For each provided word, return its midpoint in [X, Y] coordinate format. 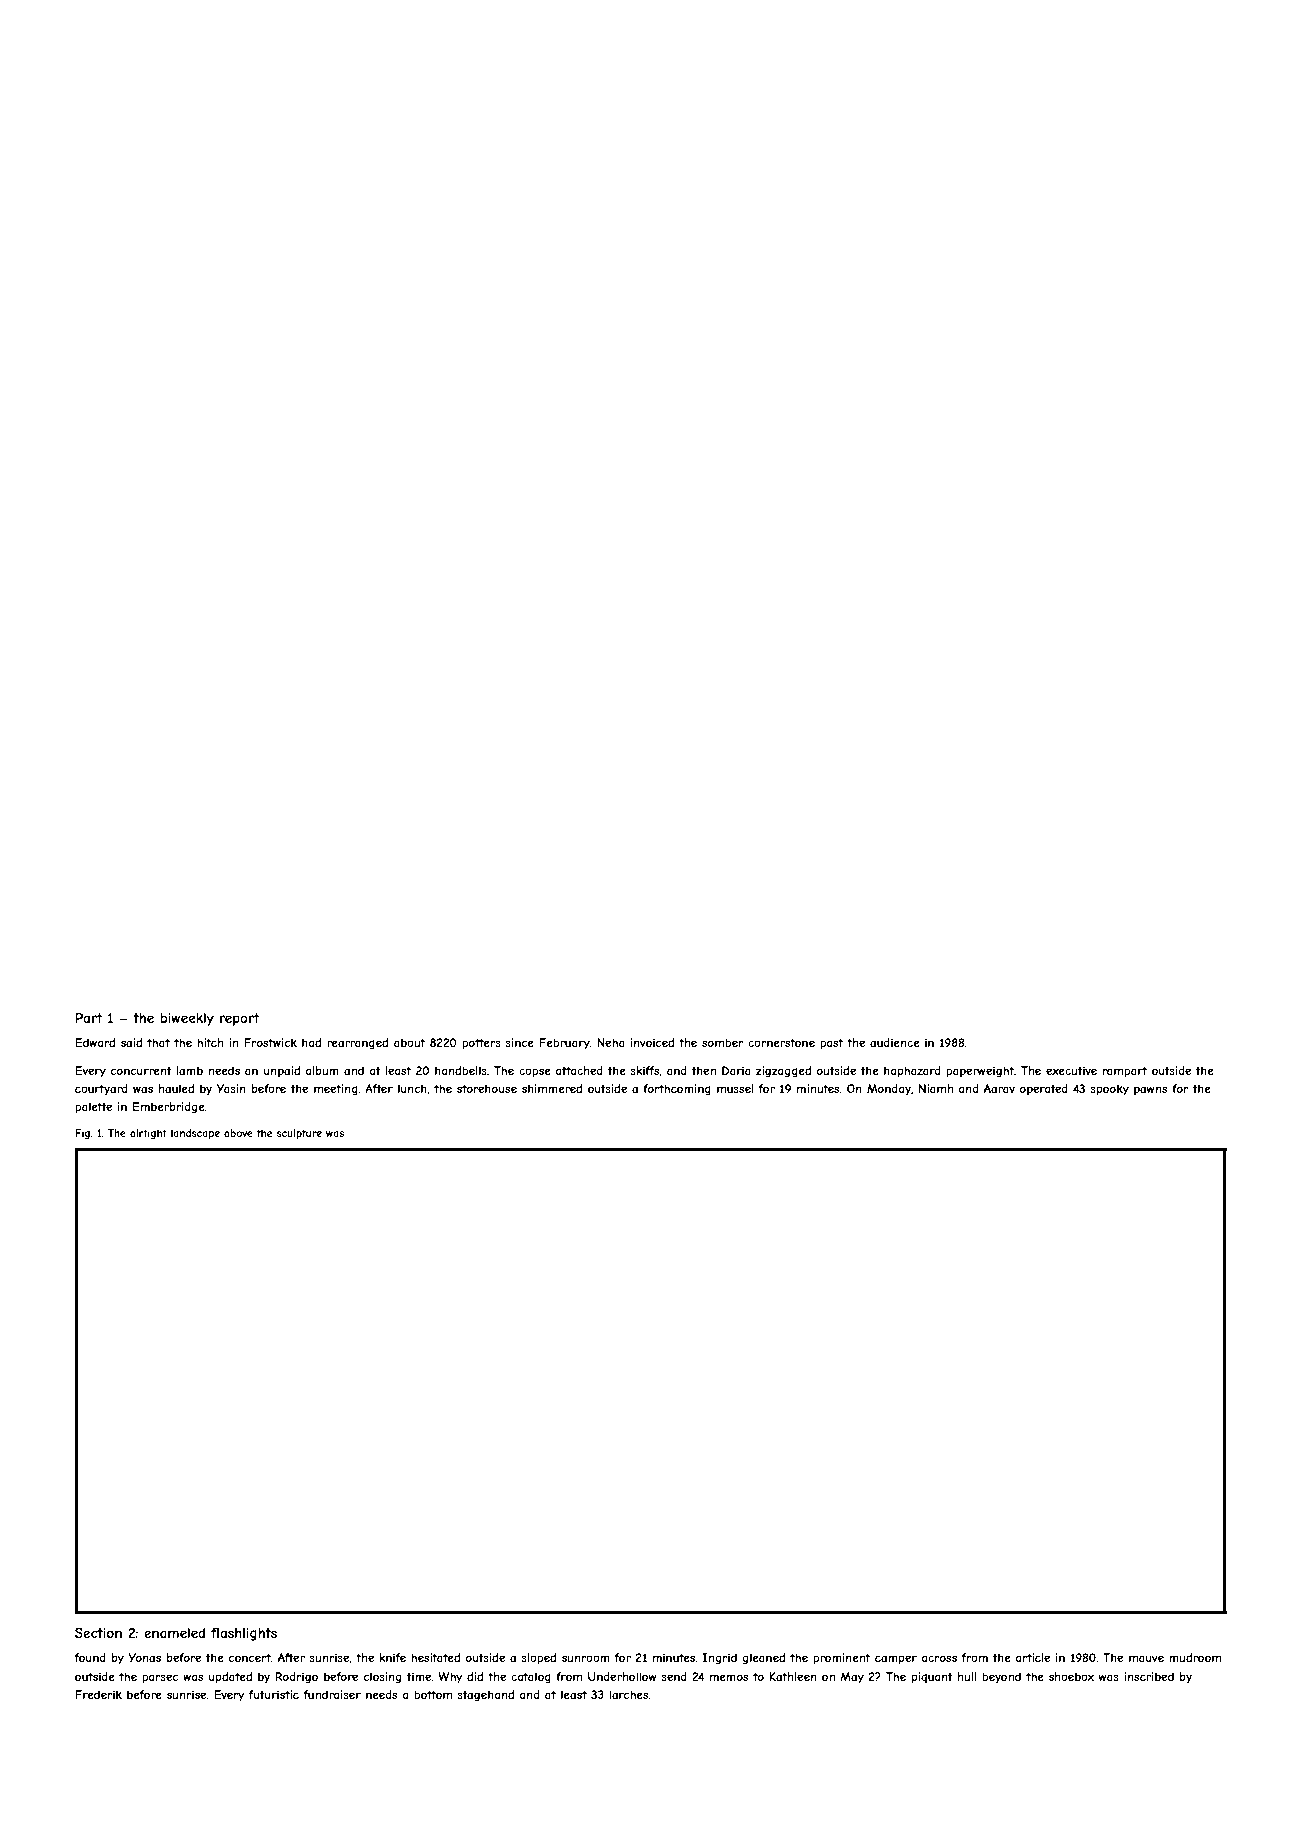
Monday [889, 1089]
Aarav [999, 1088]
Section [98, 1632]
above [238, 1133]
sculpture [299, 1134]
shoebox [1071, 1676]
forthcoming [677, 1090]
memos [729, 1677]
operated [1044, 1089]
